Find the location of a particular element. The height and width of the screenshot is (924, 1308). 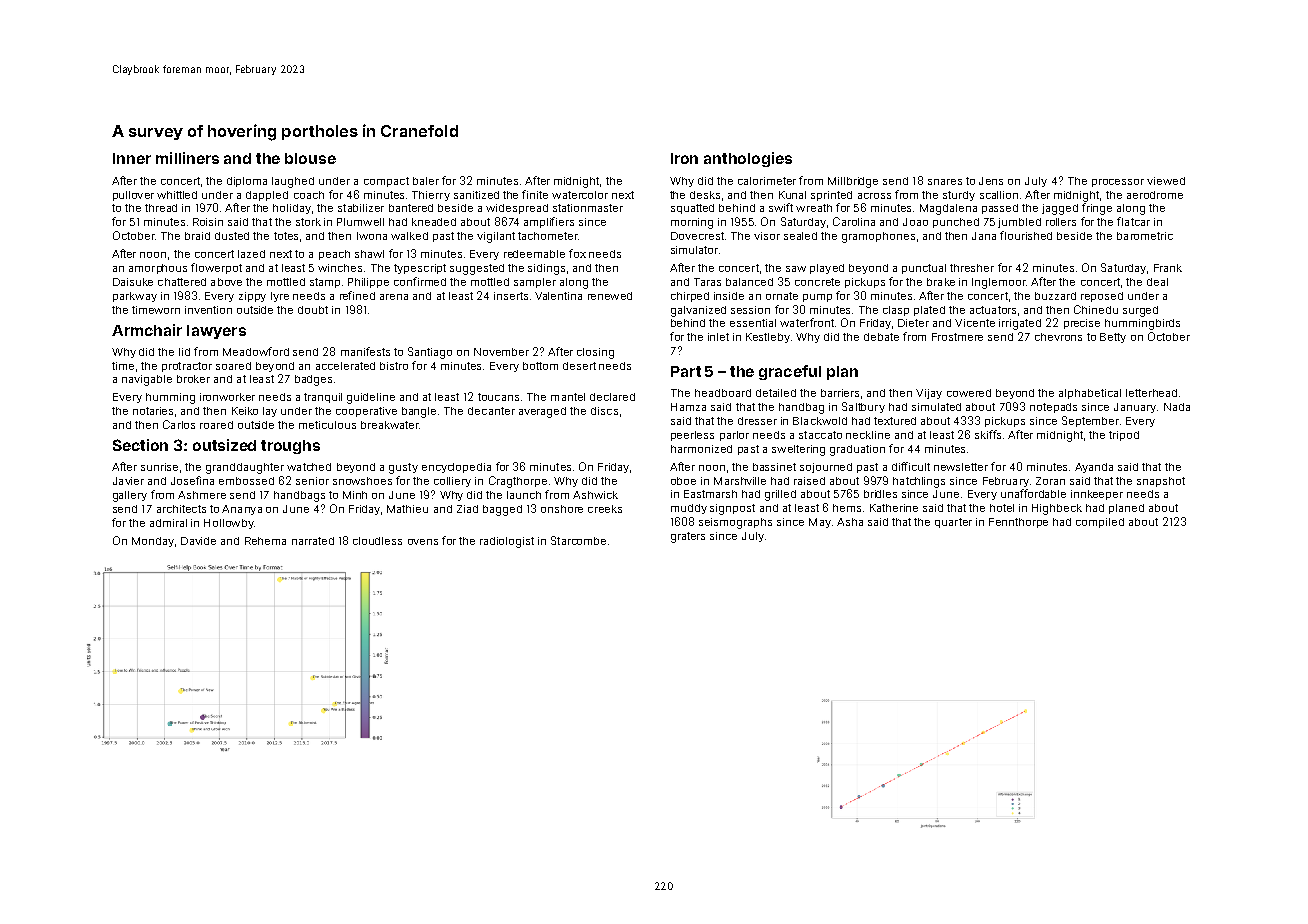

roared is located at coordinates (216, 425).
